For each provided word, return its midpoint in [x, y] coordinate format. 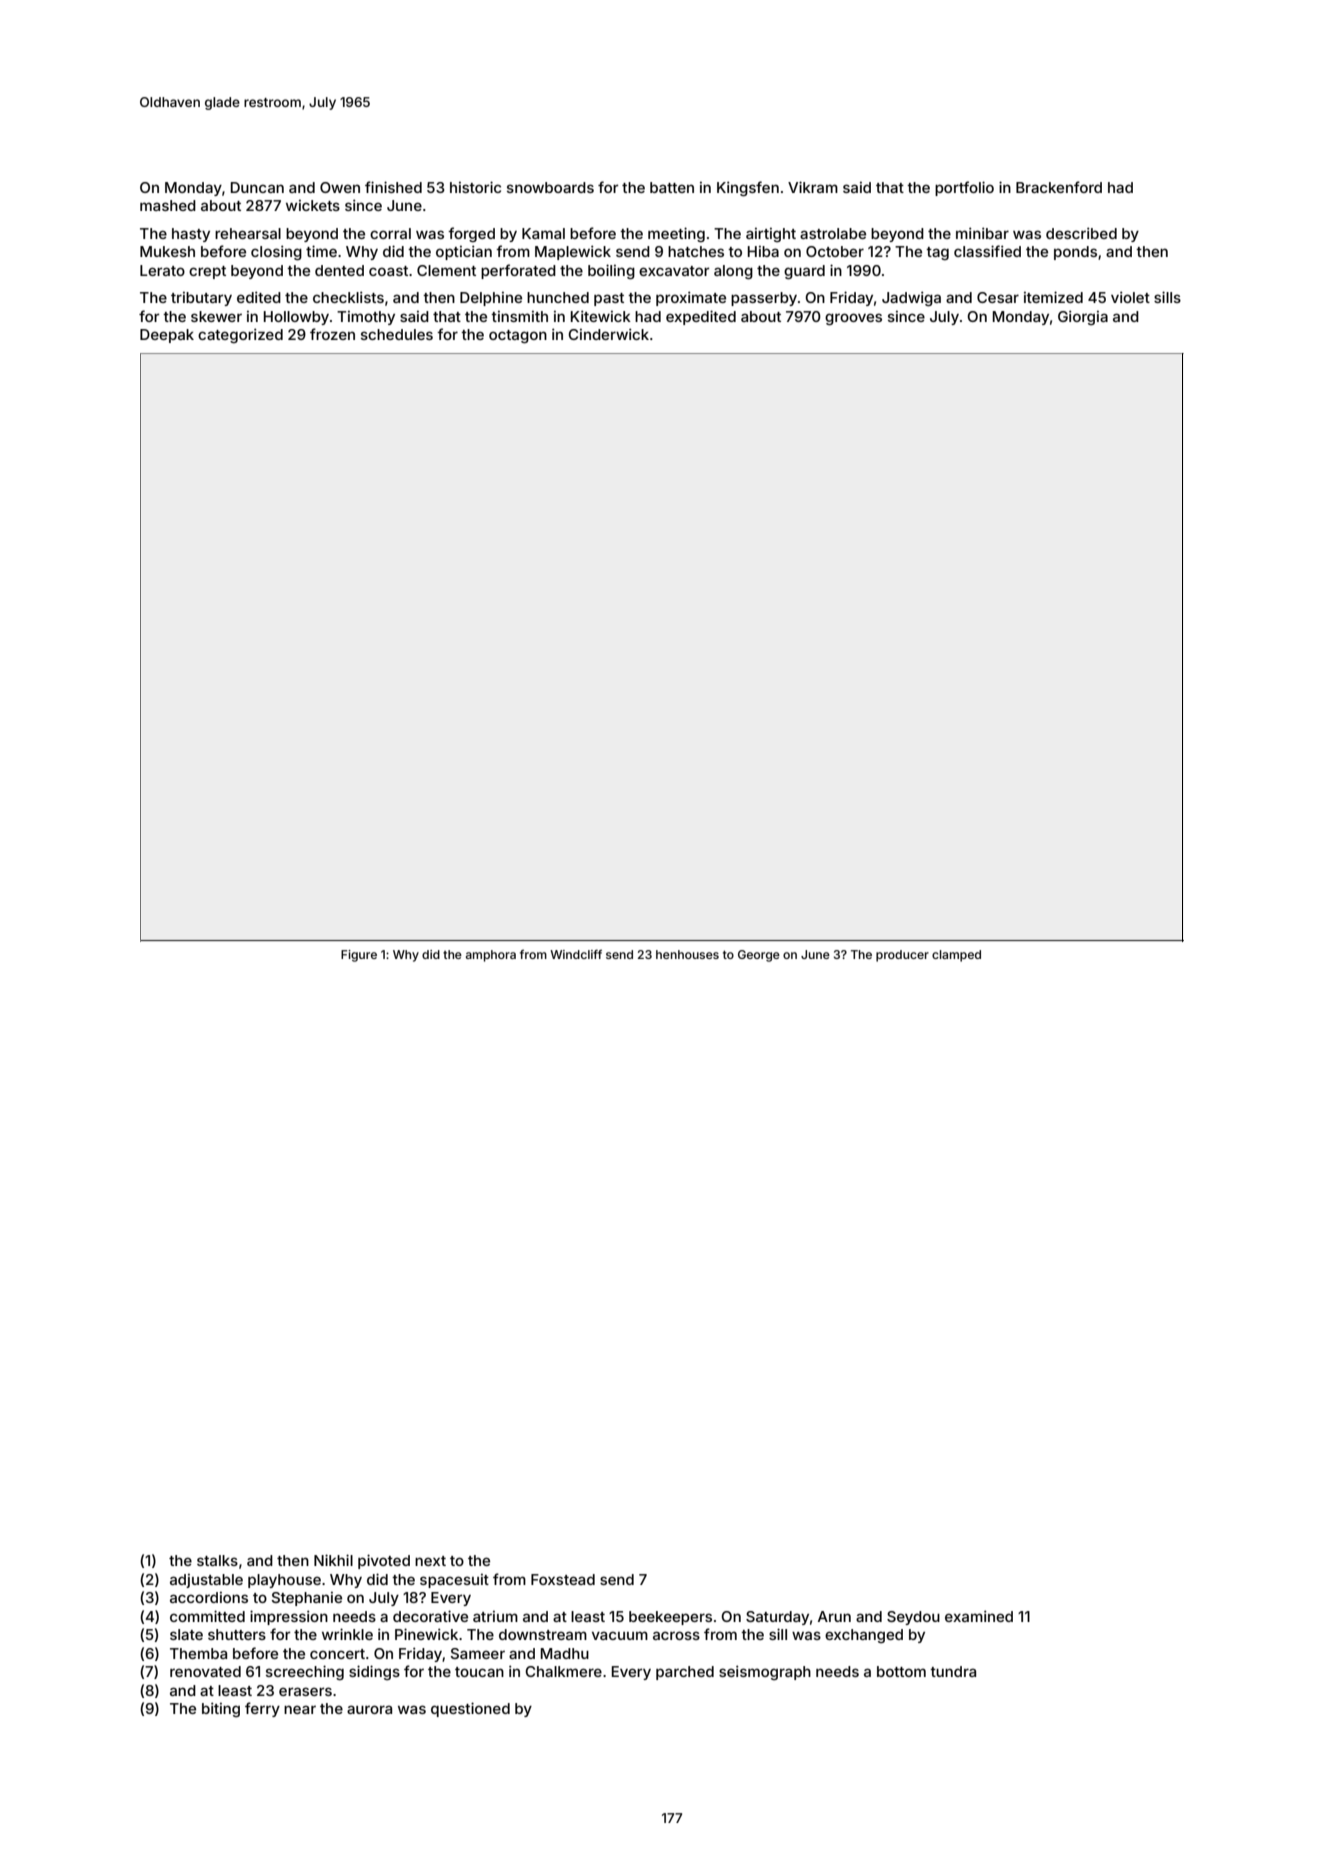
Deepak [167, 336]
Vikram [813, 187]
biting [221, 1709]
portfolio [964, 188]
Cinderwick [608, 334]
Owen [340, 187]
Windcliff [576, 954]
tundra [953, 1671]
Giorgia [1083, 317]
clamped [956, 956]
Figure [359, 956]
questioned [470, 1709]
